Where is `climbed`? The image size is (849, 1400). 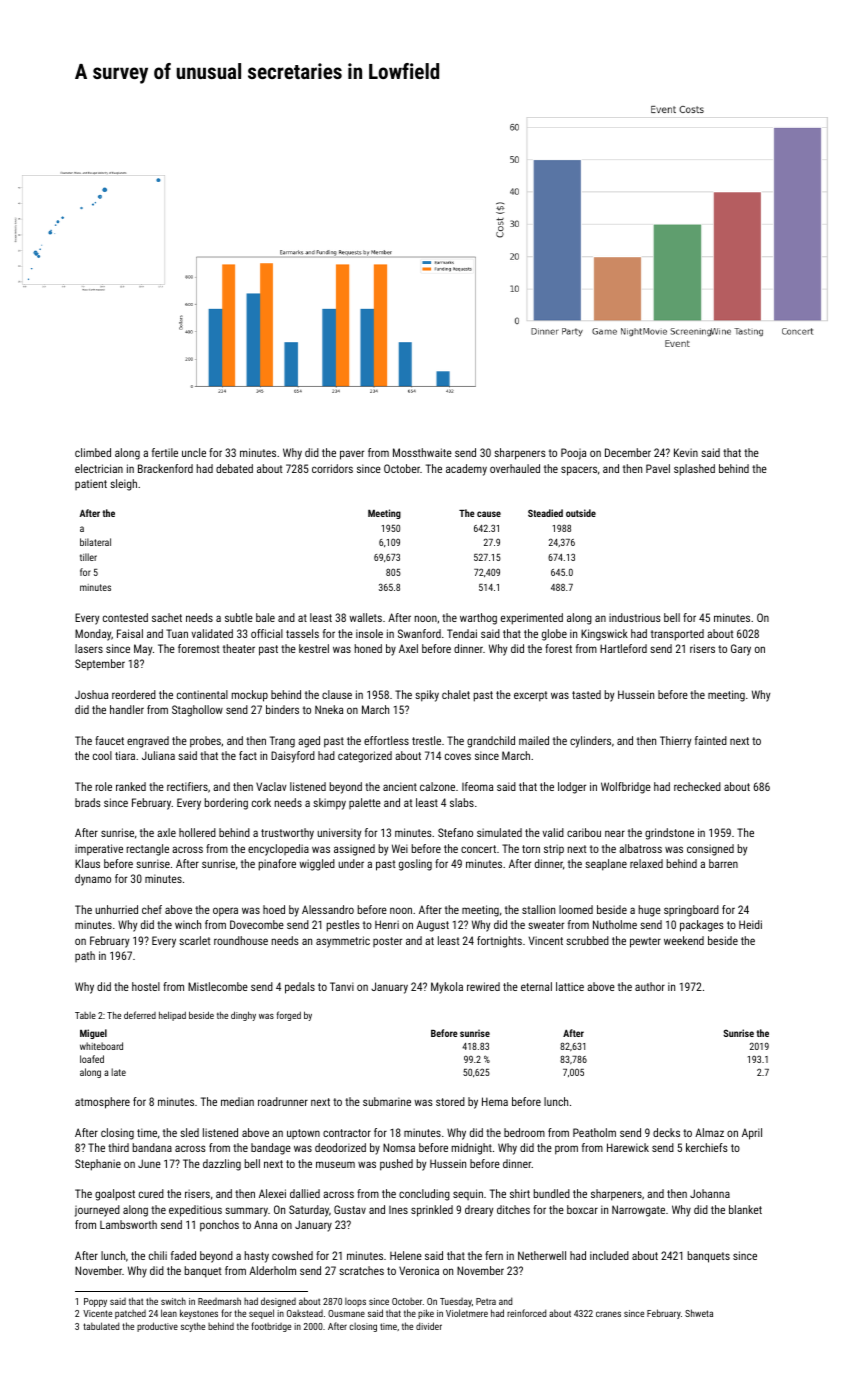
climbed is located at coordinates (93, 452).
